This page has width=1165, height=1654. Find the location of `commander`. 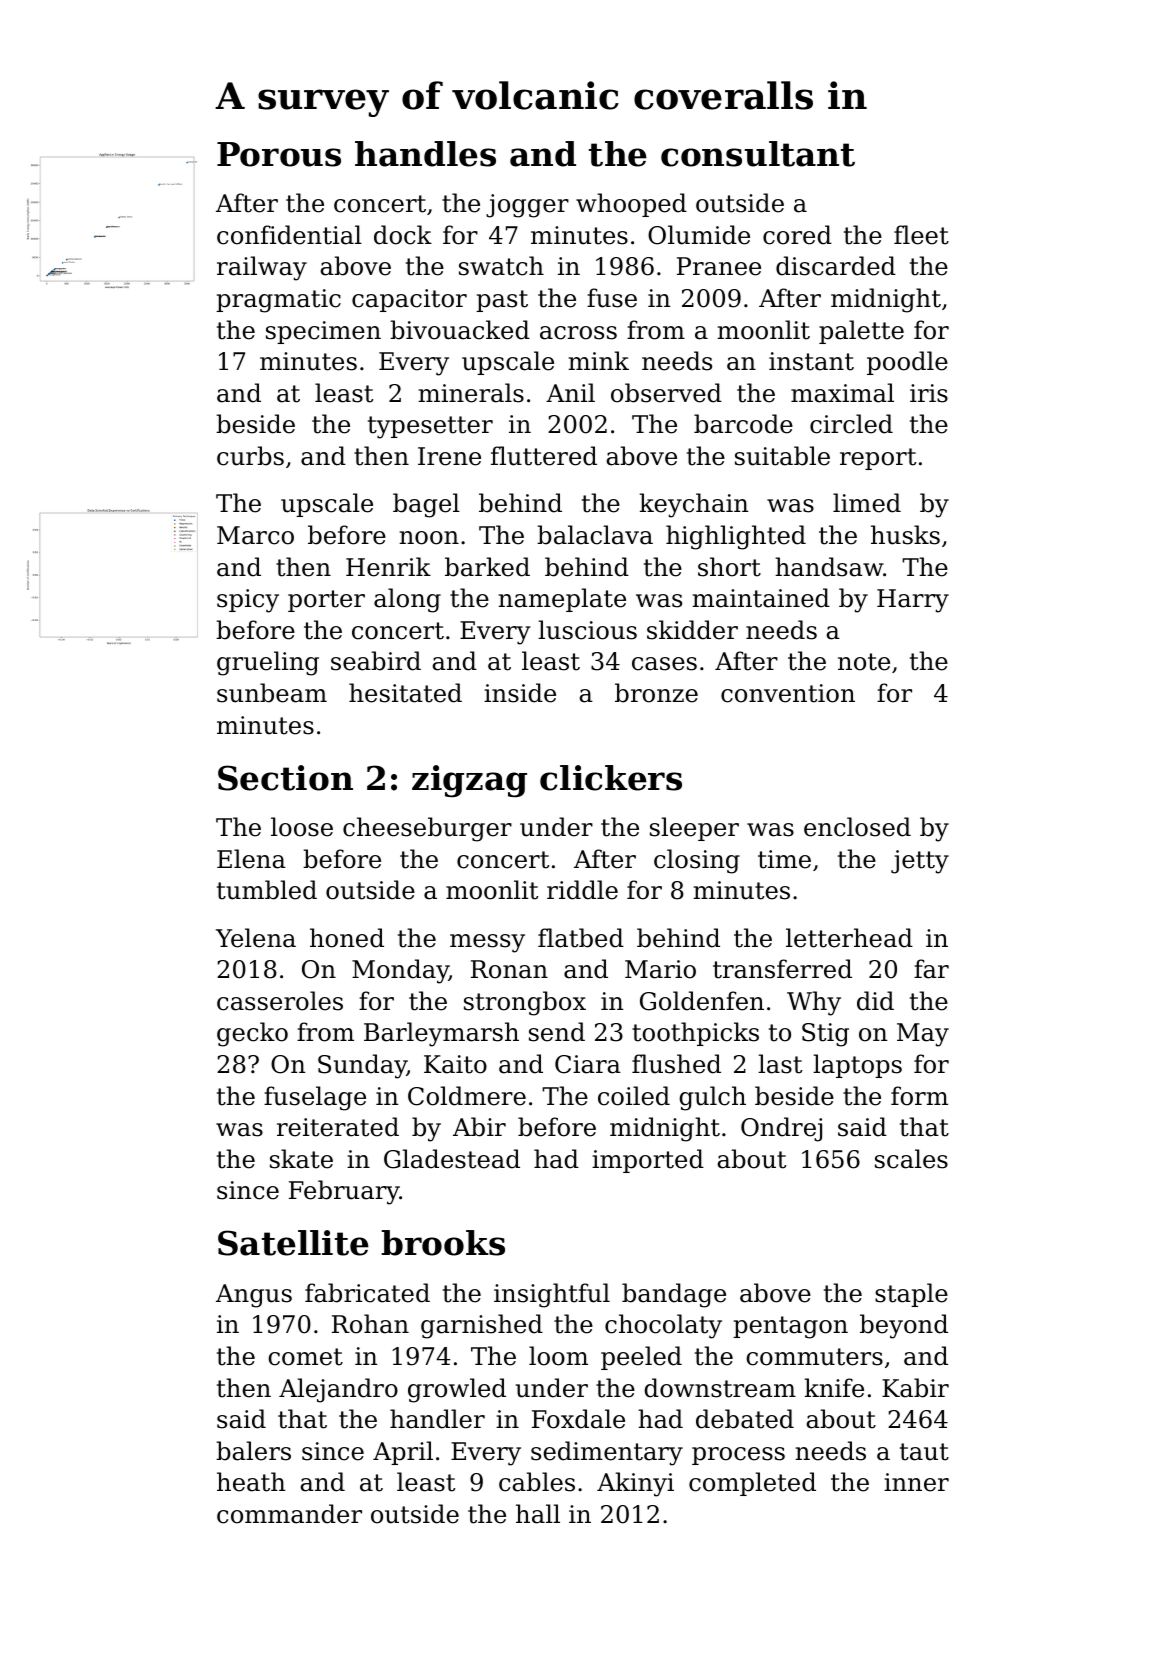

commander is located at coordinates (289, 1514).
